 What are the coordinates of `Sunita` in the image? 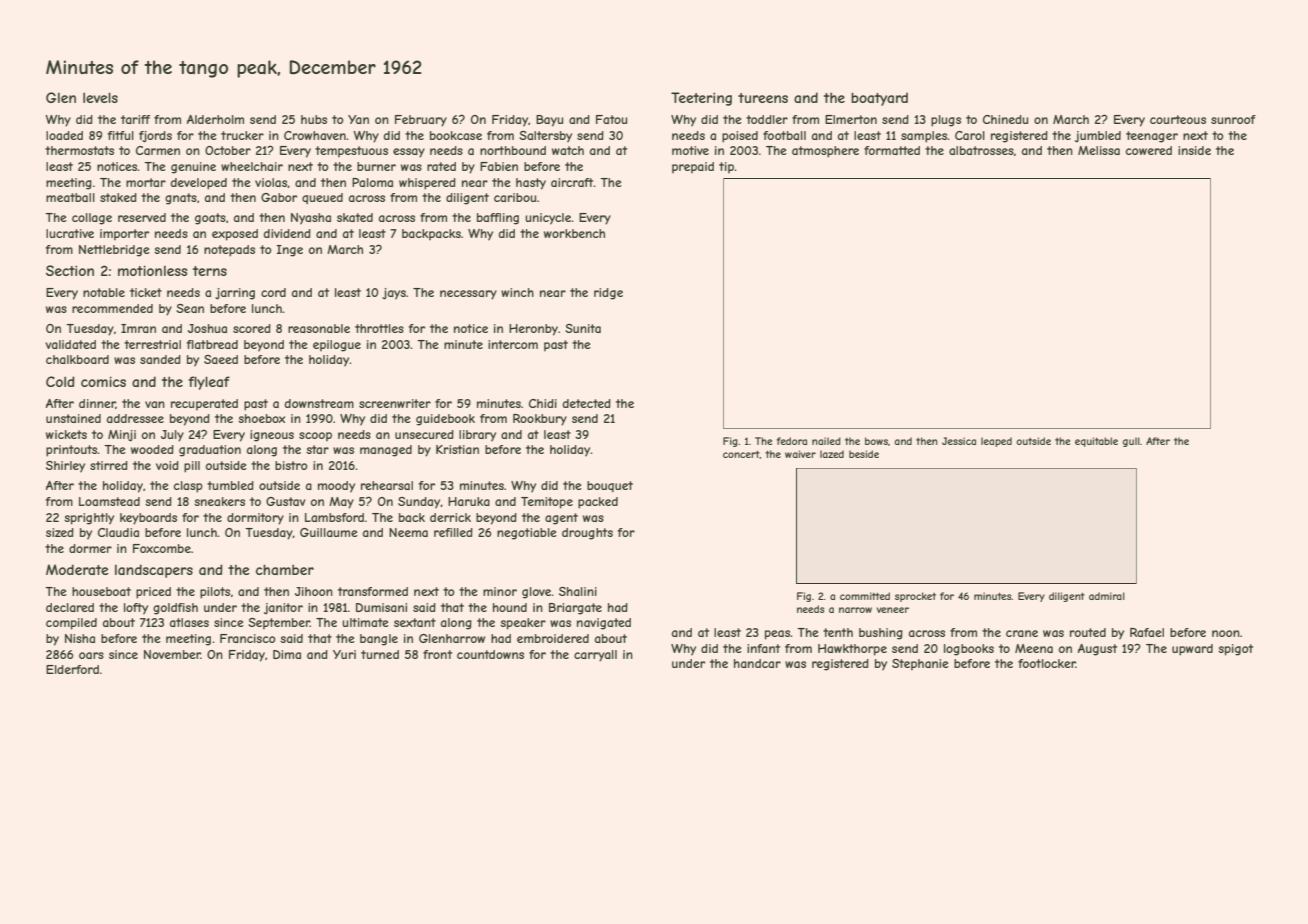 It's located at (583, 328).
